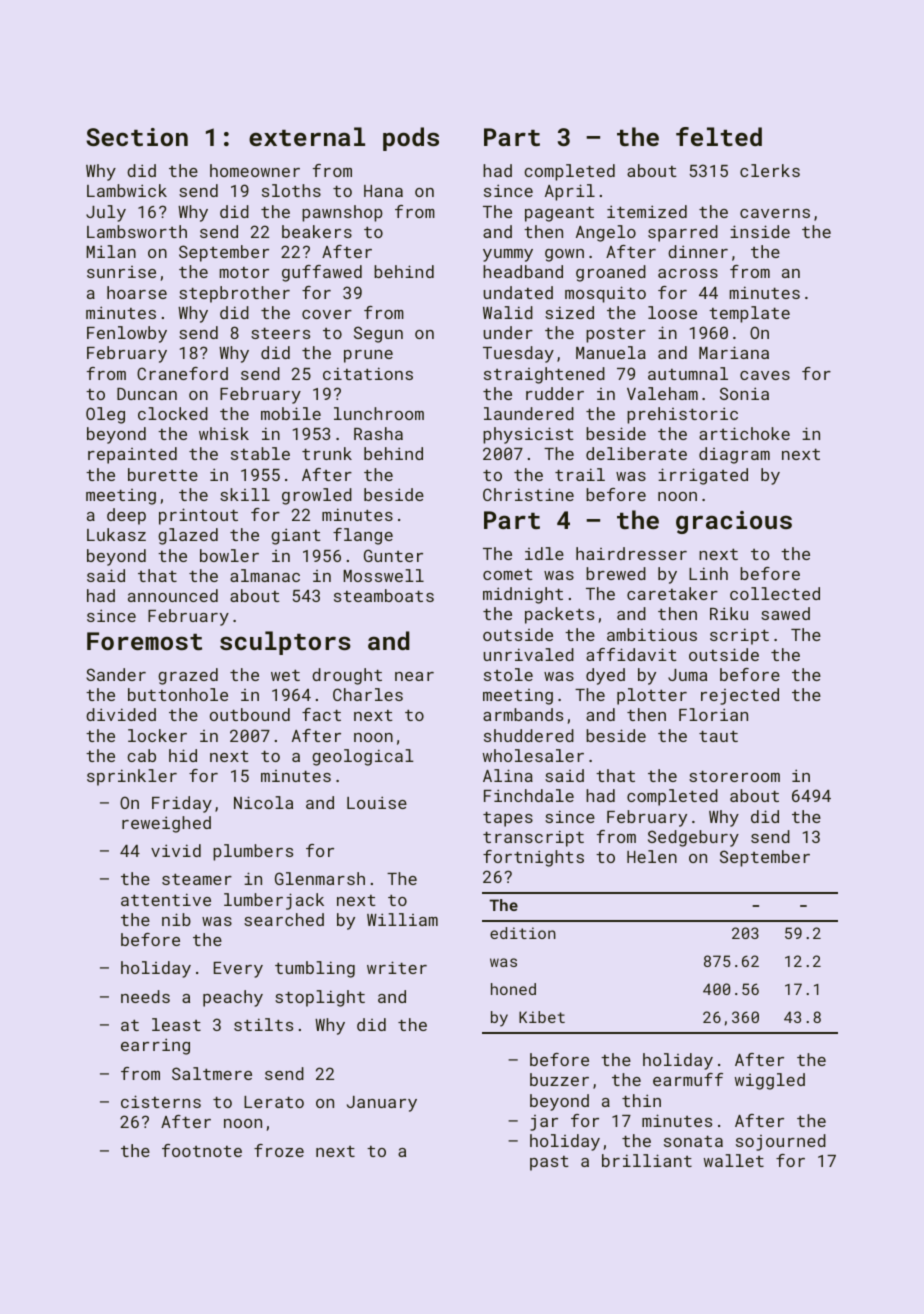  What do you see at coordinates (285, 675) in the screenshot?
I see `wet` at bounding box center [285, 675].
